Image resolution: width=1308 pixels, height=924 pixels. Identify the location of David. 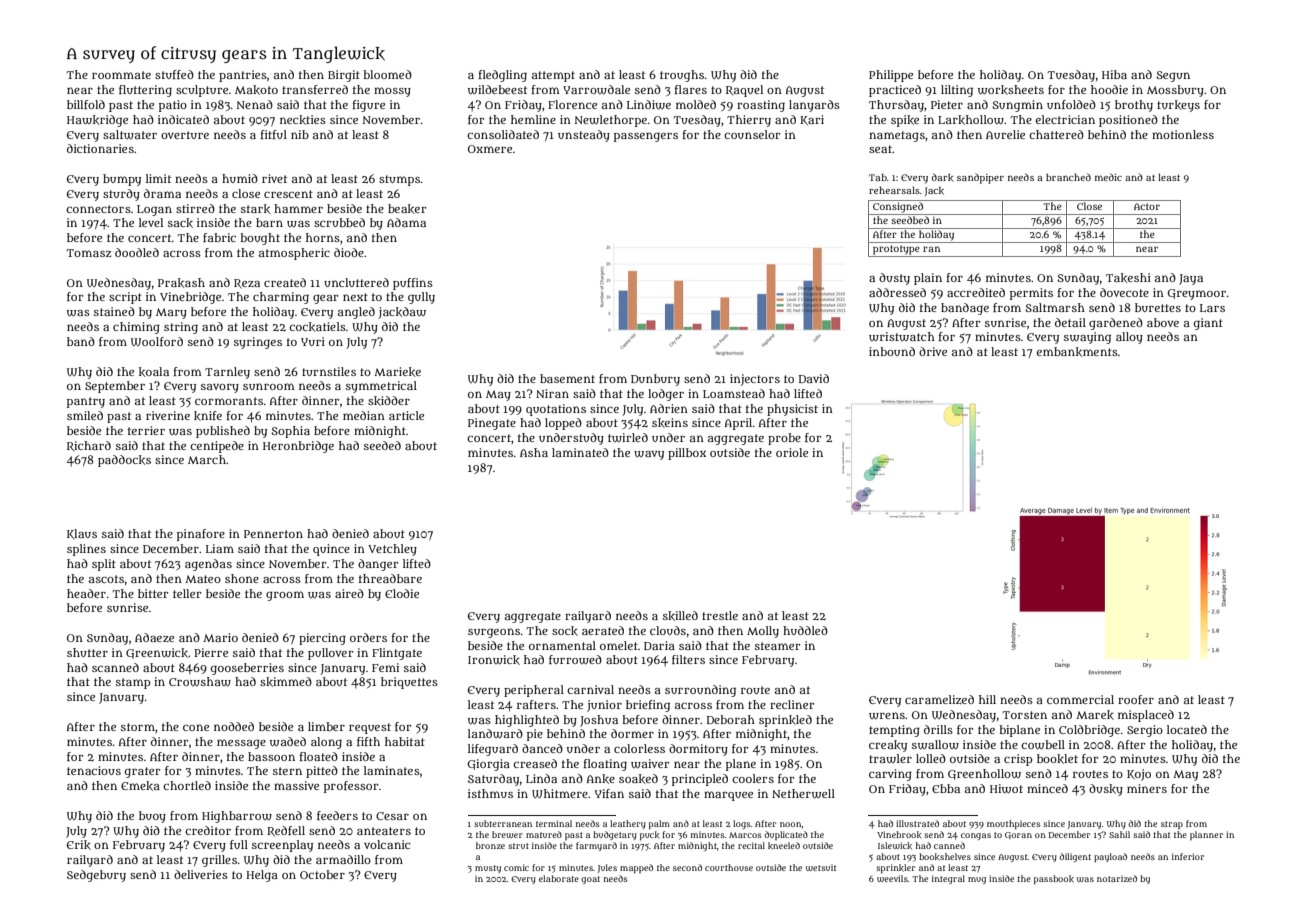
(814, 378).
